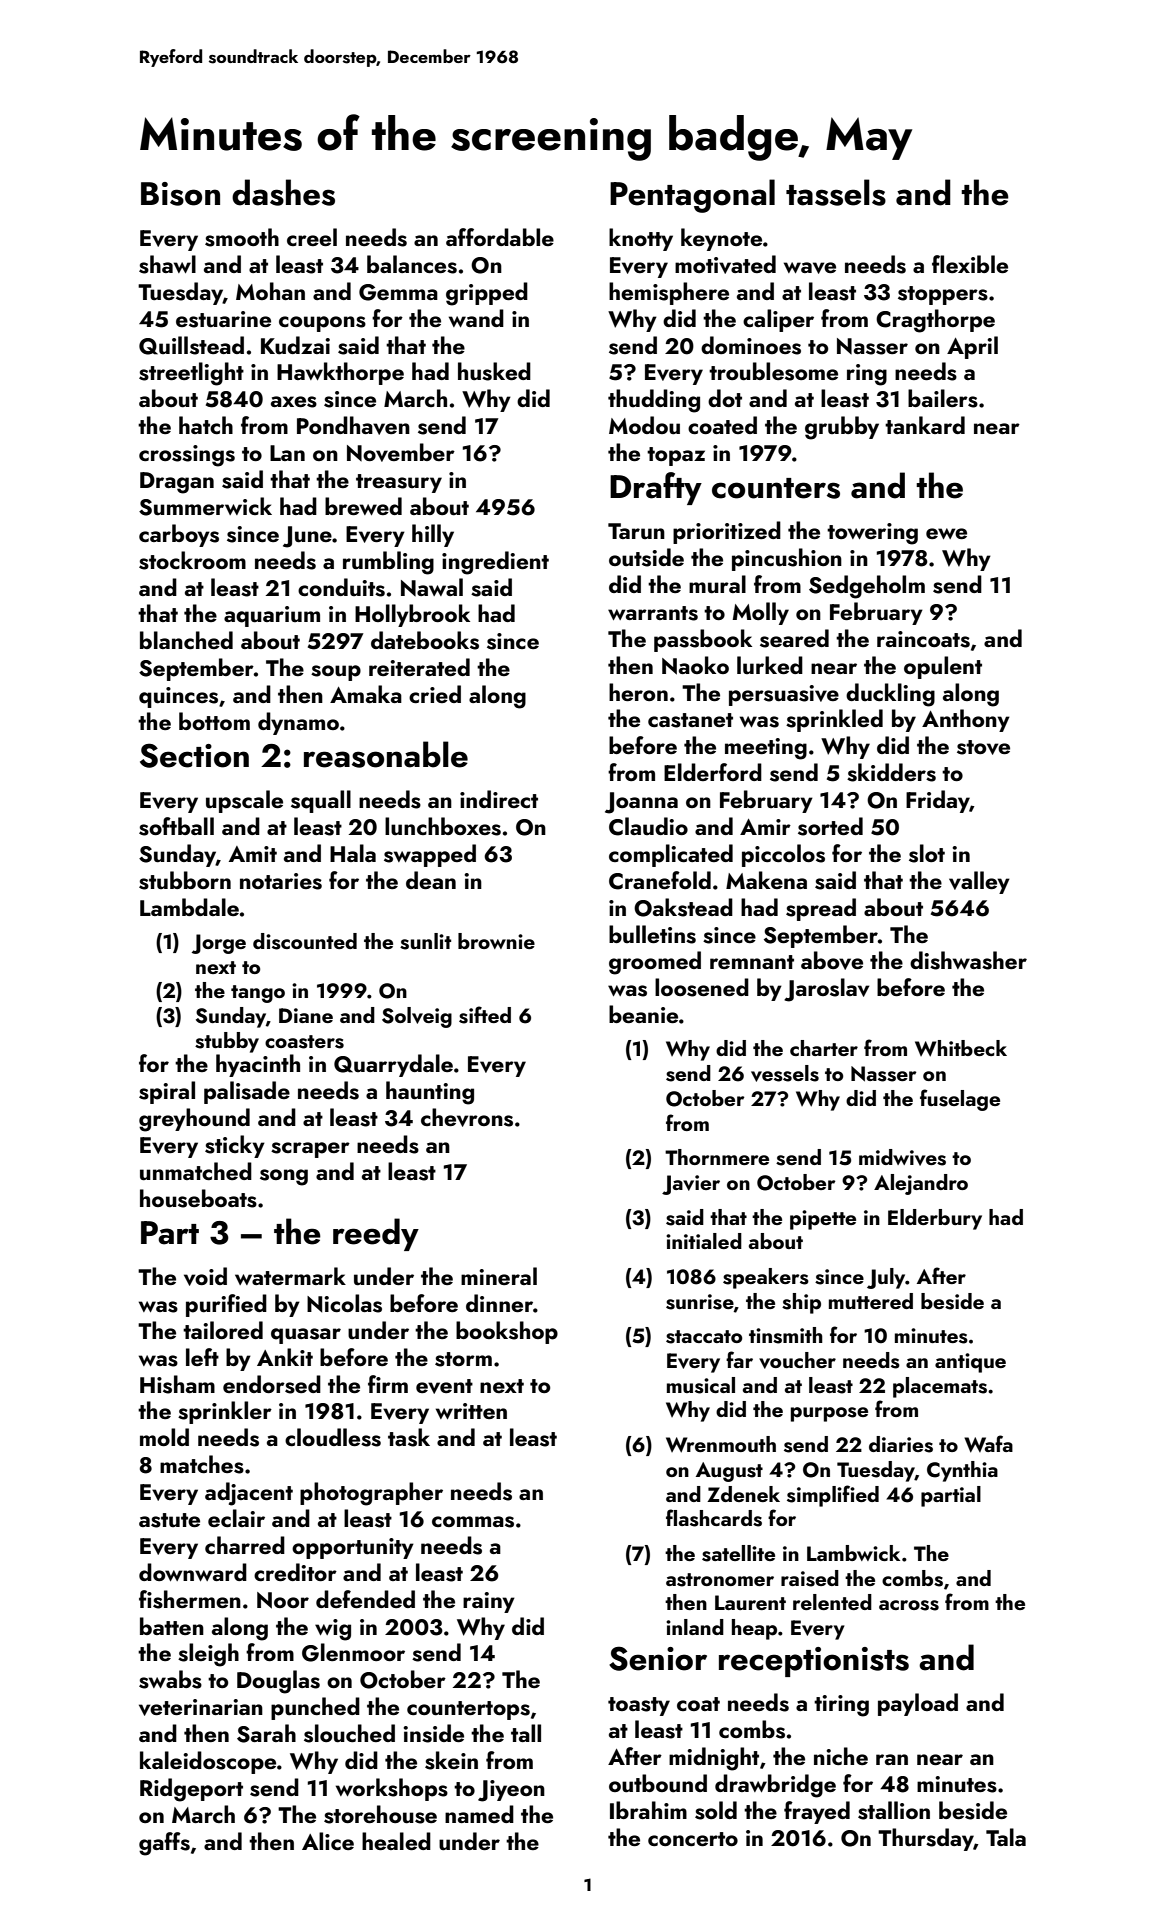  Describe the element at coordinates (901, 1444) in the image. I see `diaries` at that location.
